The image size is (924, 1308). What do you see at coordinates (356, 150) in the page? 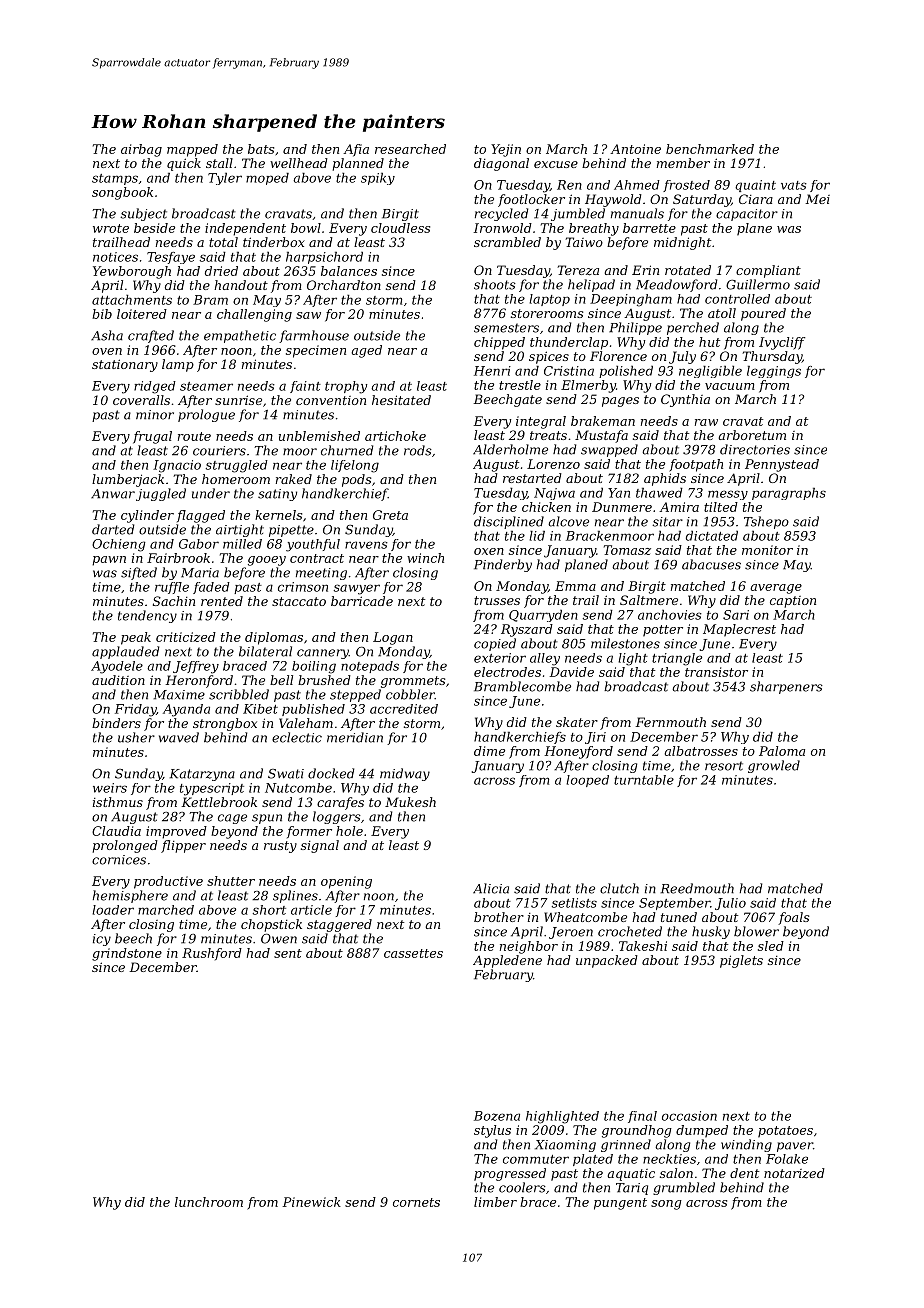
I see `Afia` at bounding box center [356, 150].
